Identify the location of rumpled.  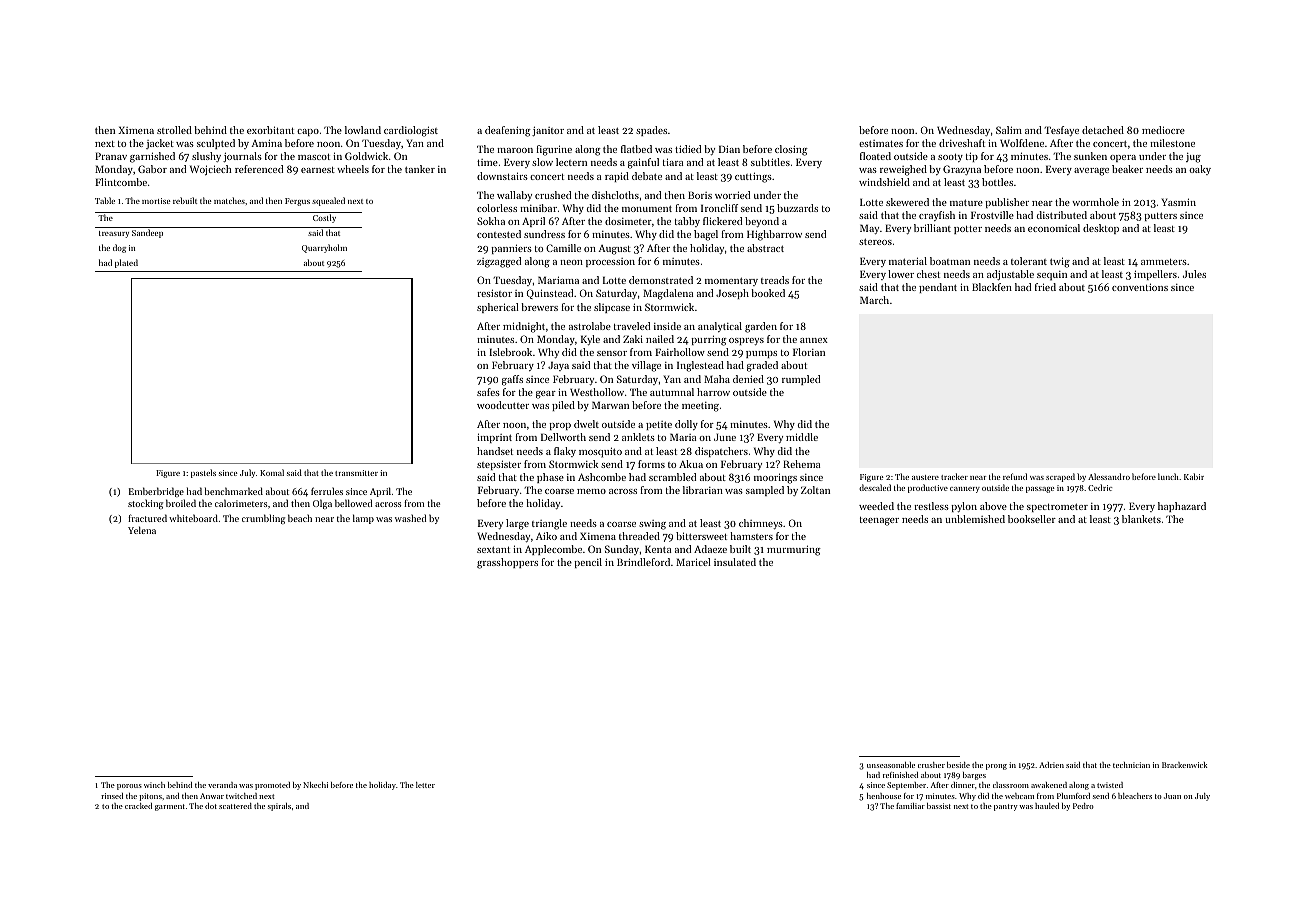
(801, 380).
